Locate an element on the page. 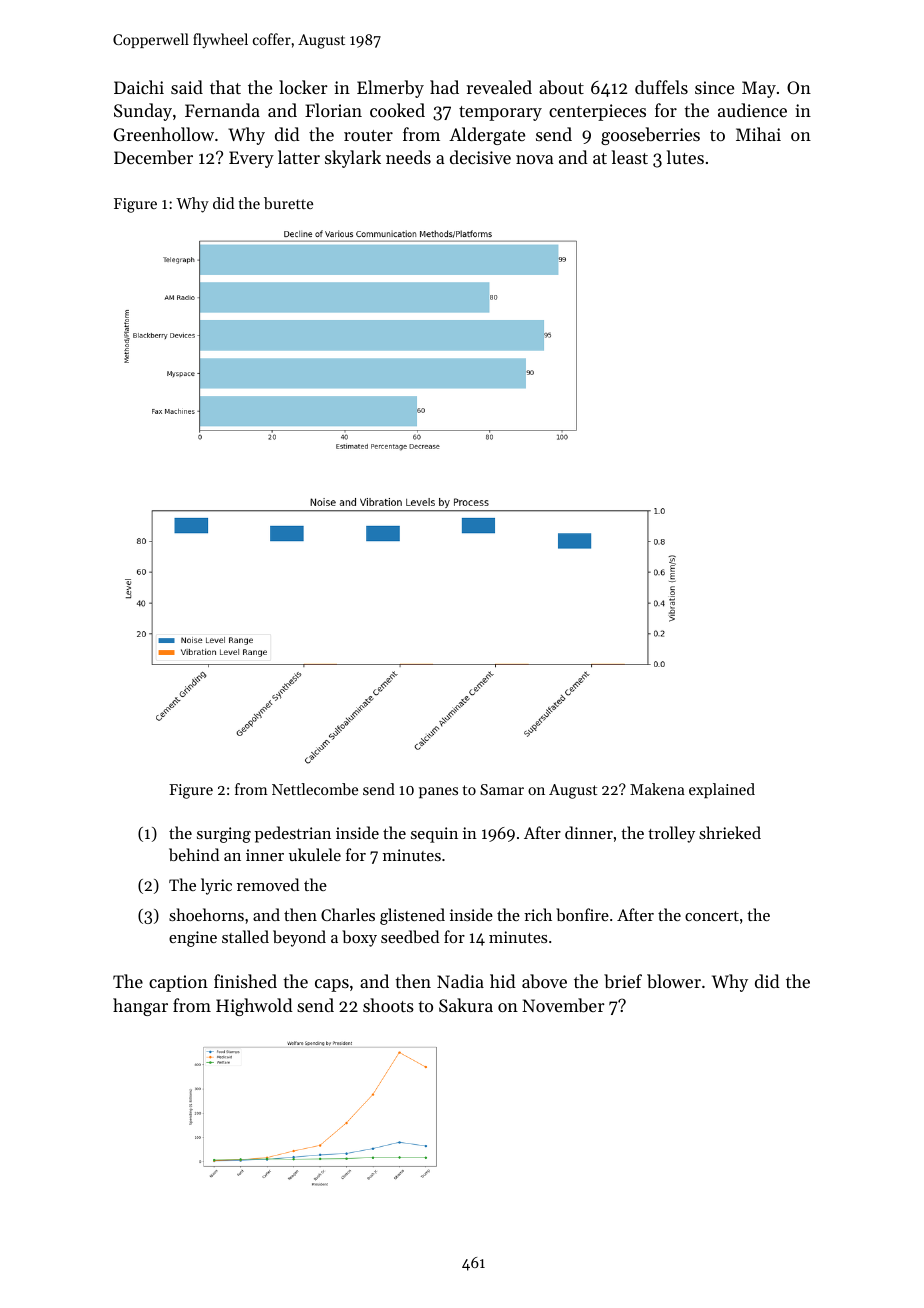 This document has height=1308, width=924. hangar is located at coordinates (140, 1007).
